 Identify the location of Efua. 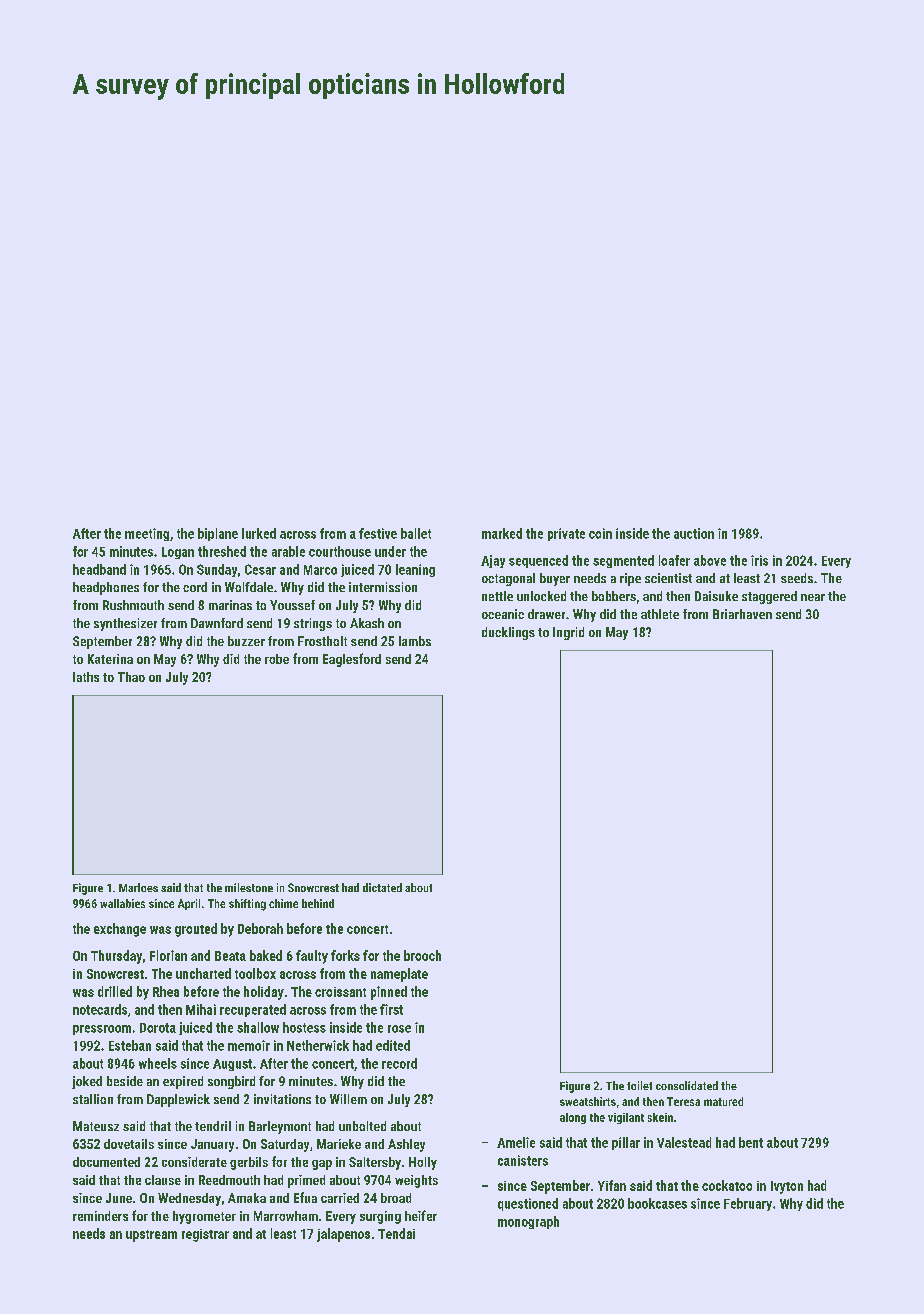
(305, 1197).
